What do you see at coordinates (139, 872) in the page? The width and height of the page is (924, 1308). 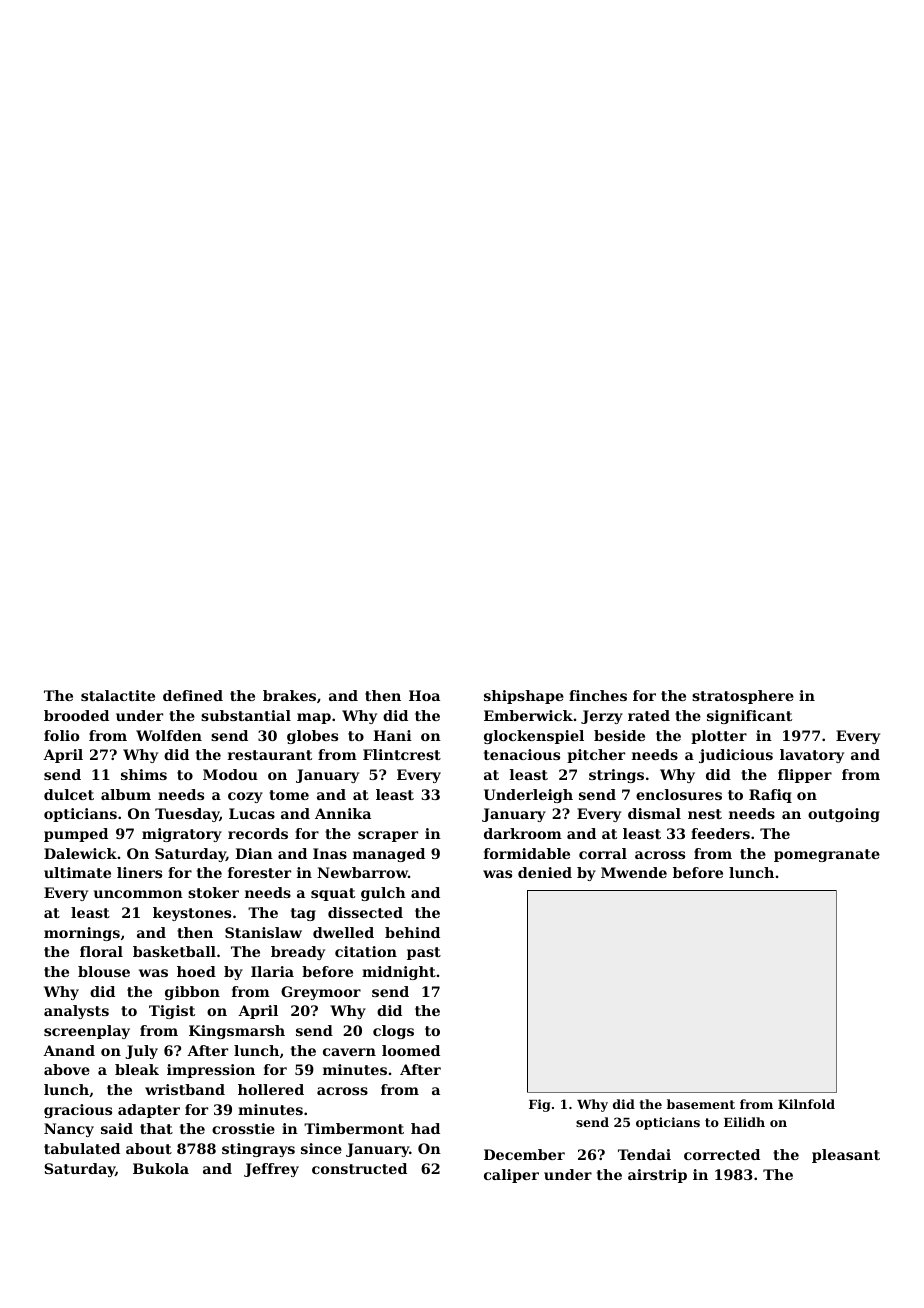 I see `liners` at bounding box center [139, 872].
